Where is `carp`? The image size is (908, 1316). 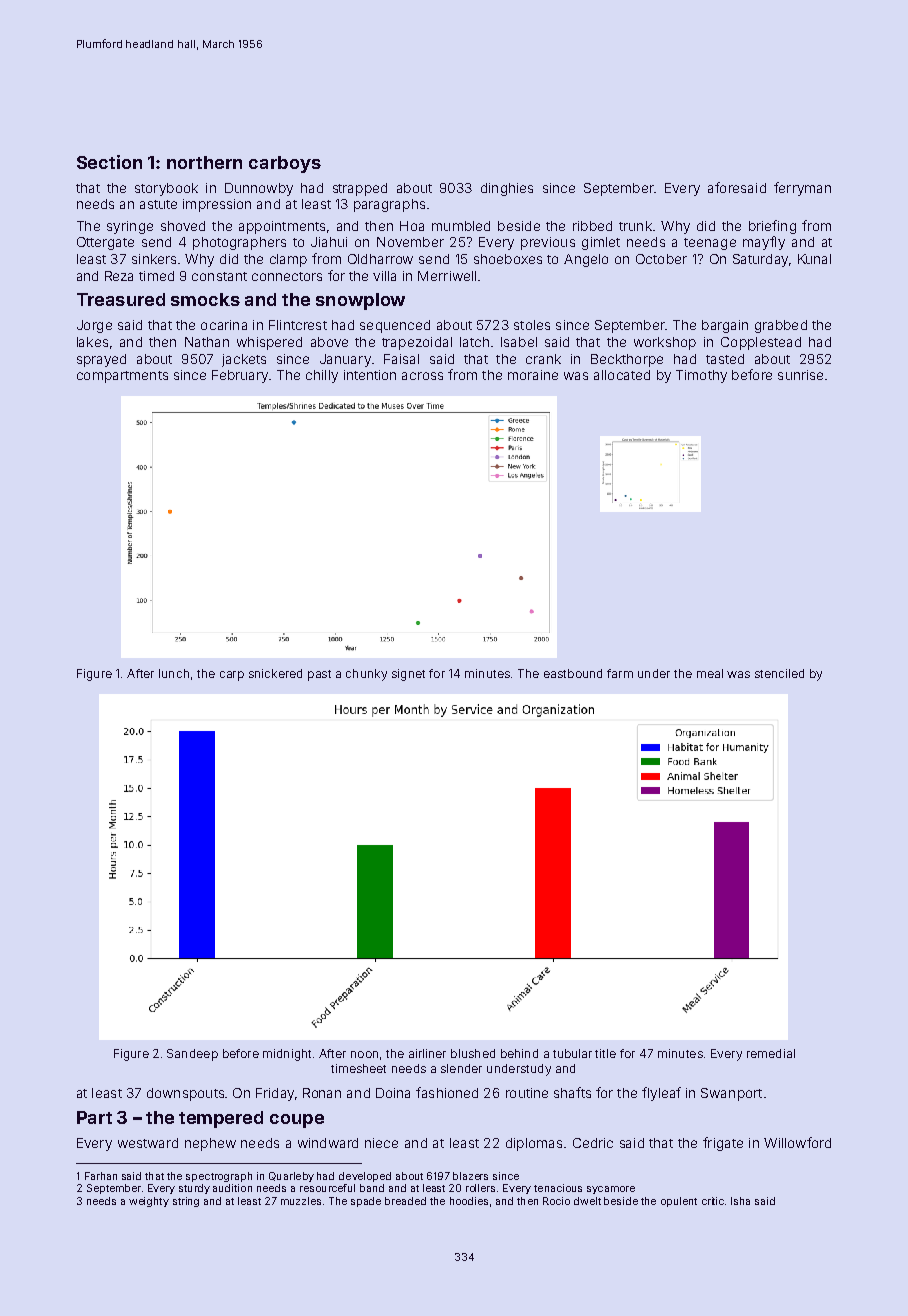 carp is located at coordinates (232, 676).
